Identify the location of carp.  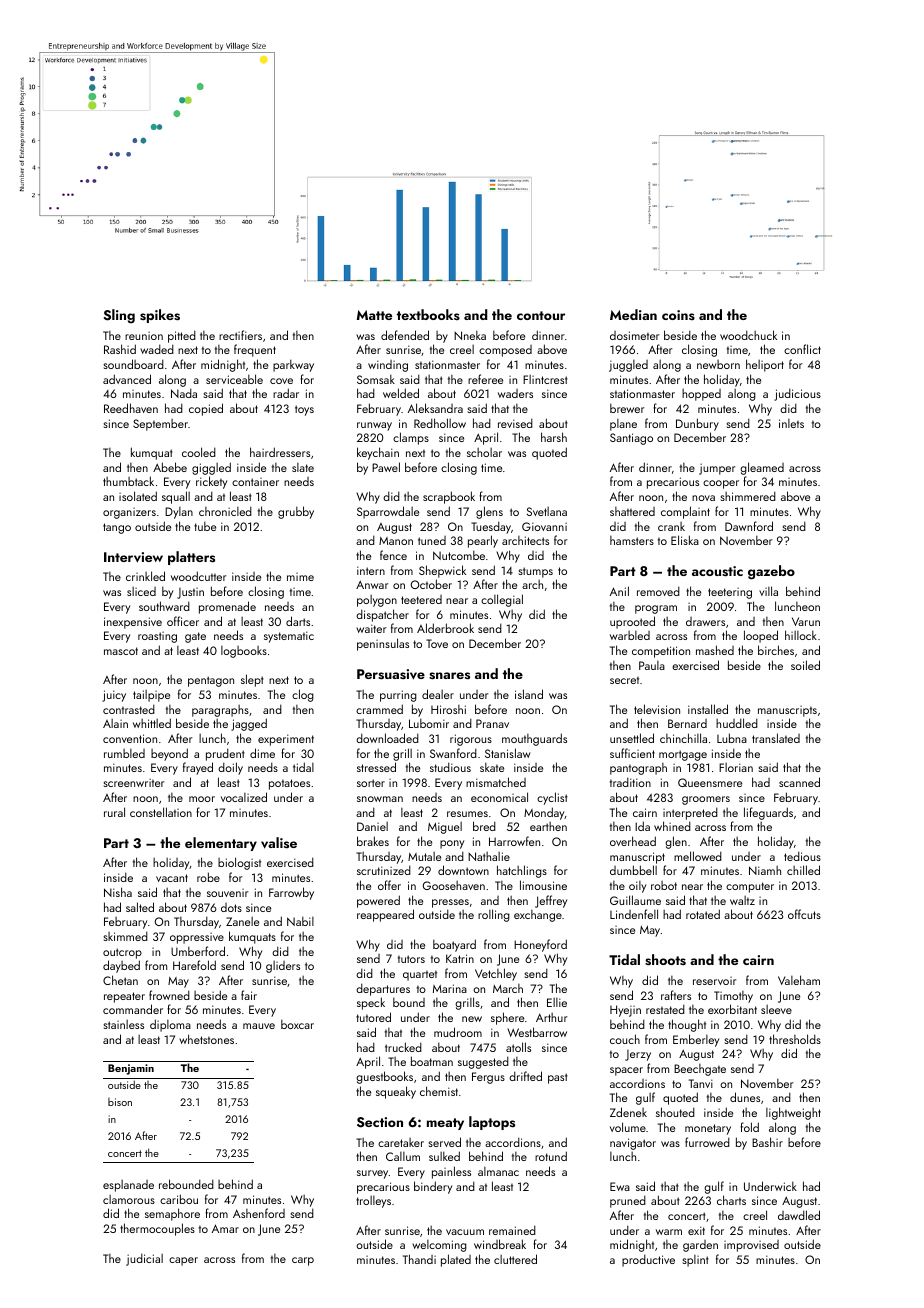
(303, 1261).
